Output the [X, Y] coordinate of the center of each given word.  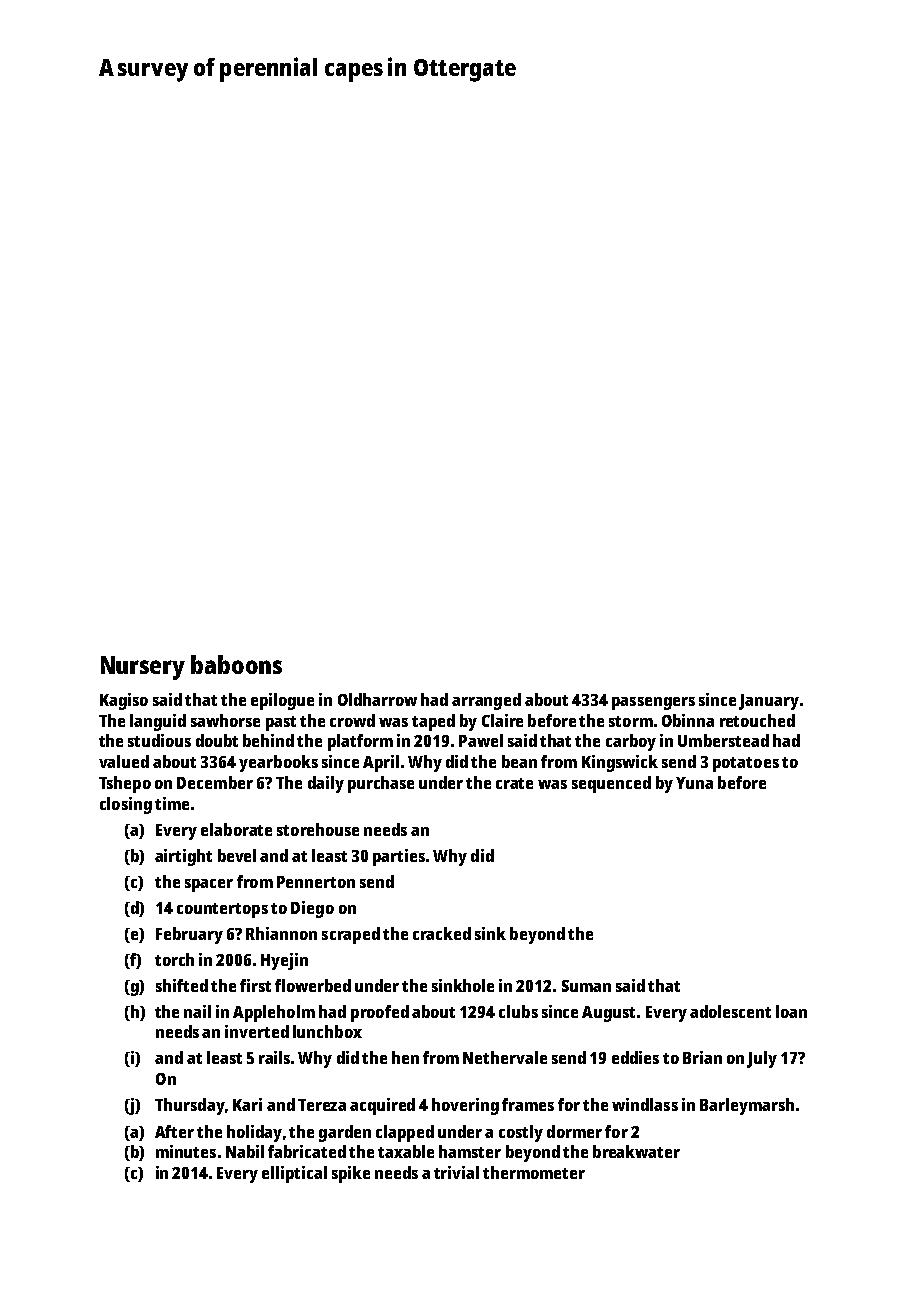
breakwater [636, 1151]
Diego [312, 909]
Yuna [694, 783]
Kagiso [124, 701]
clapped [405, 1133]
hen [405, 1057]
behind [268, 740]
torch [174, 959]
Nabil [245, 1151]
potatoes [746, 764]
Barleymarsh [747, 1106]
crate [514, 783]
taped [433, 722]
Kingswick [620, 763]
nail [197, 1011]
